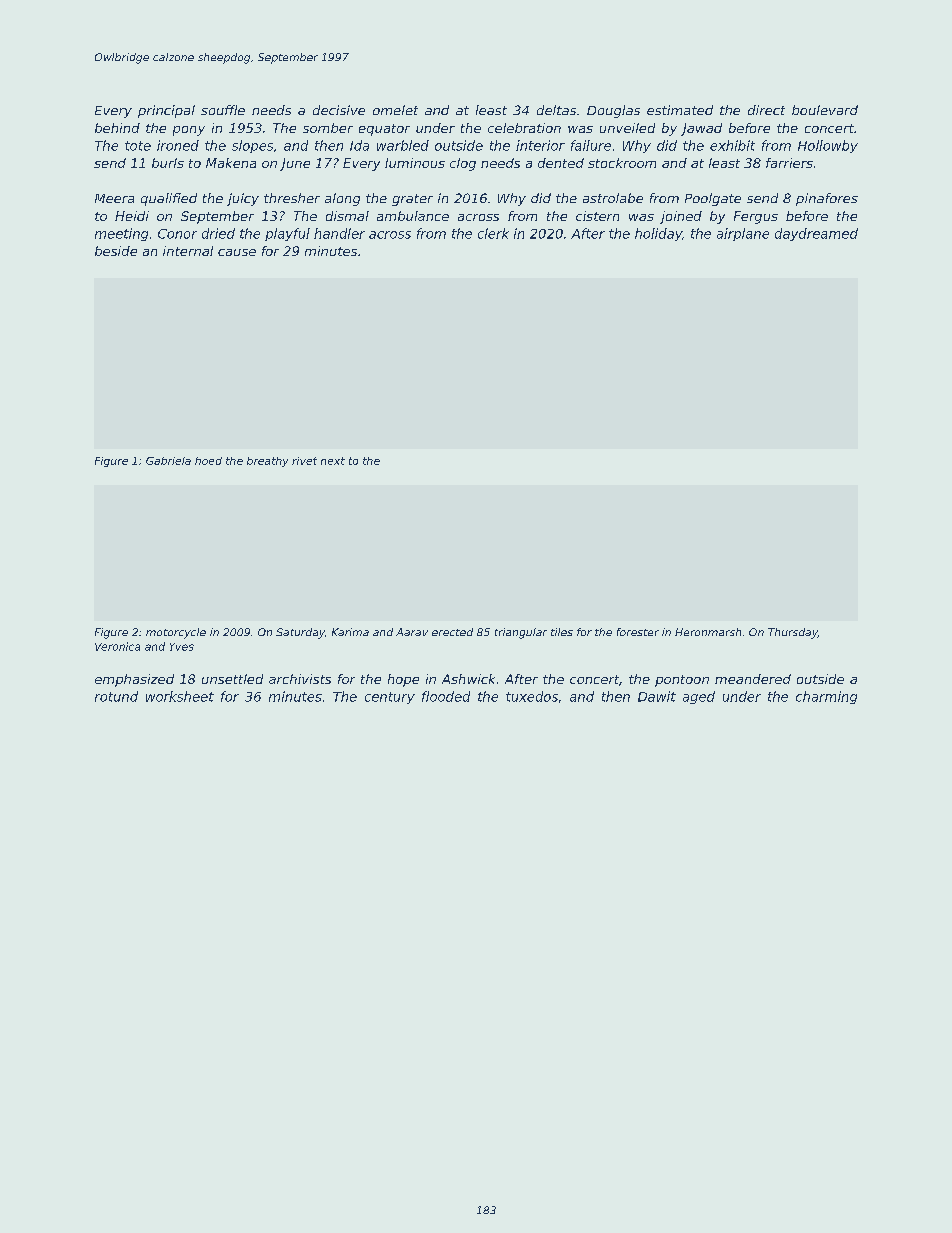 The image size is (952, 1233). I want to click on holiday, so click(658, 234).
